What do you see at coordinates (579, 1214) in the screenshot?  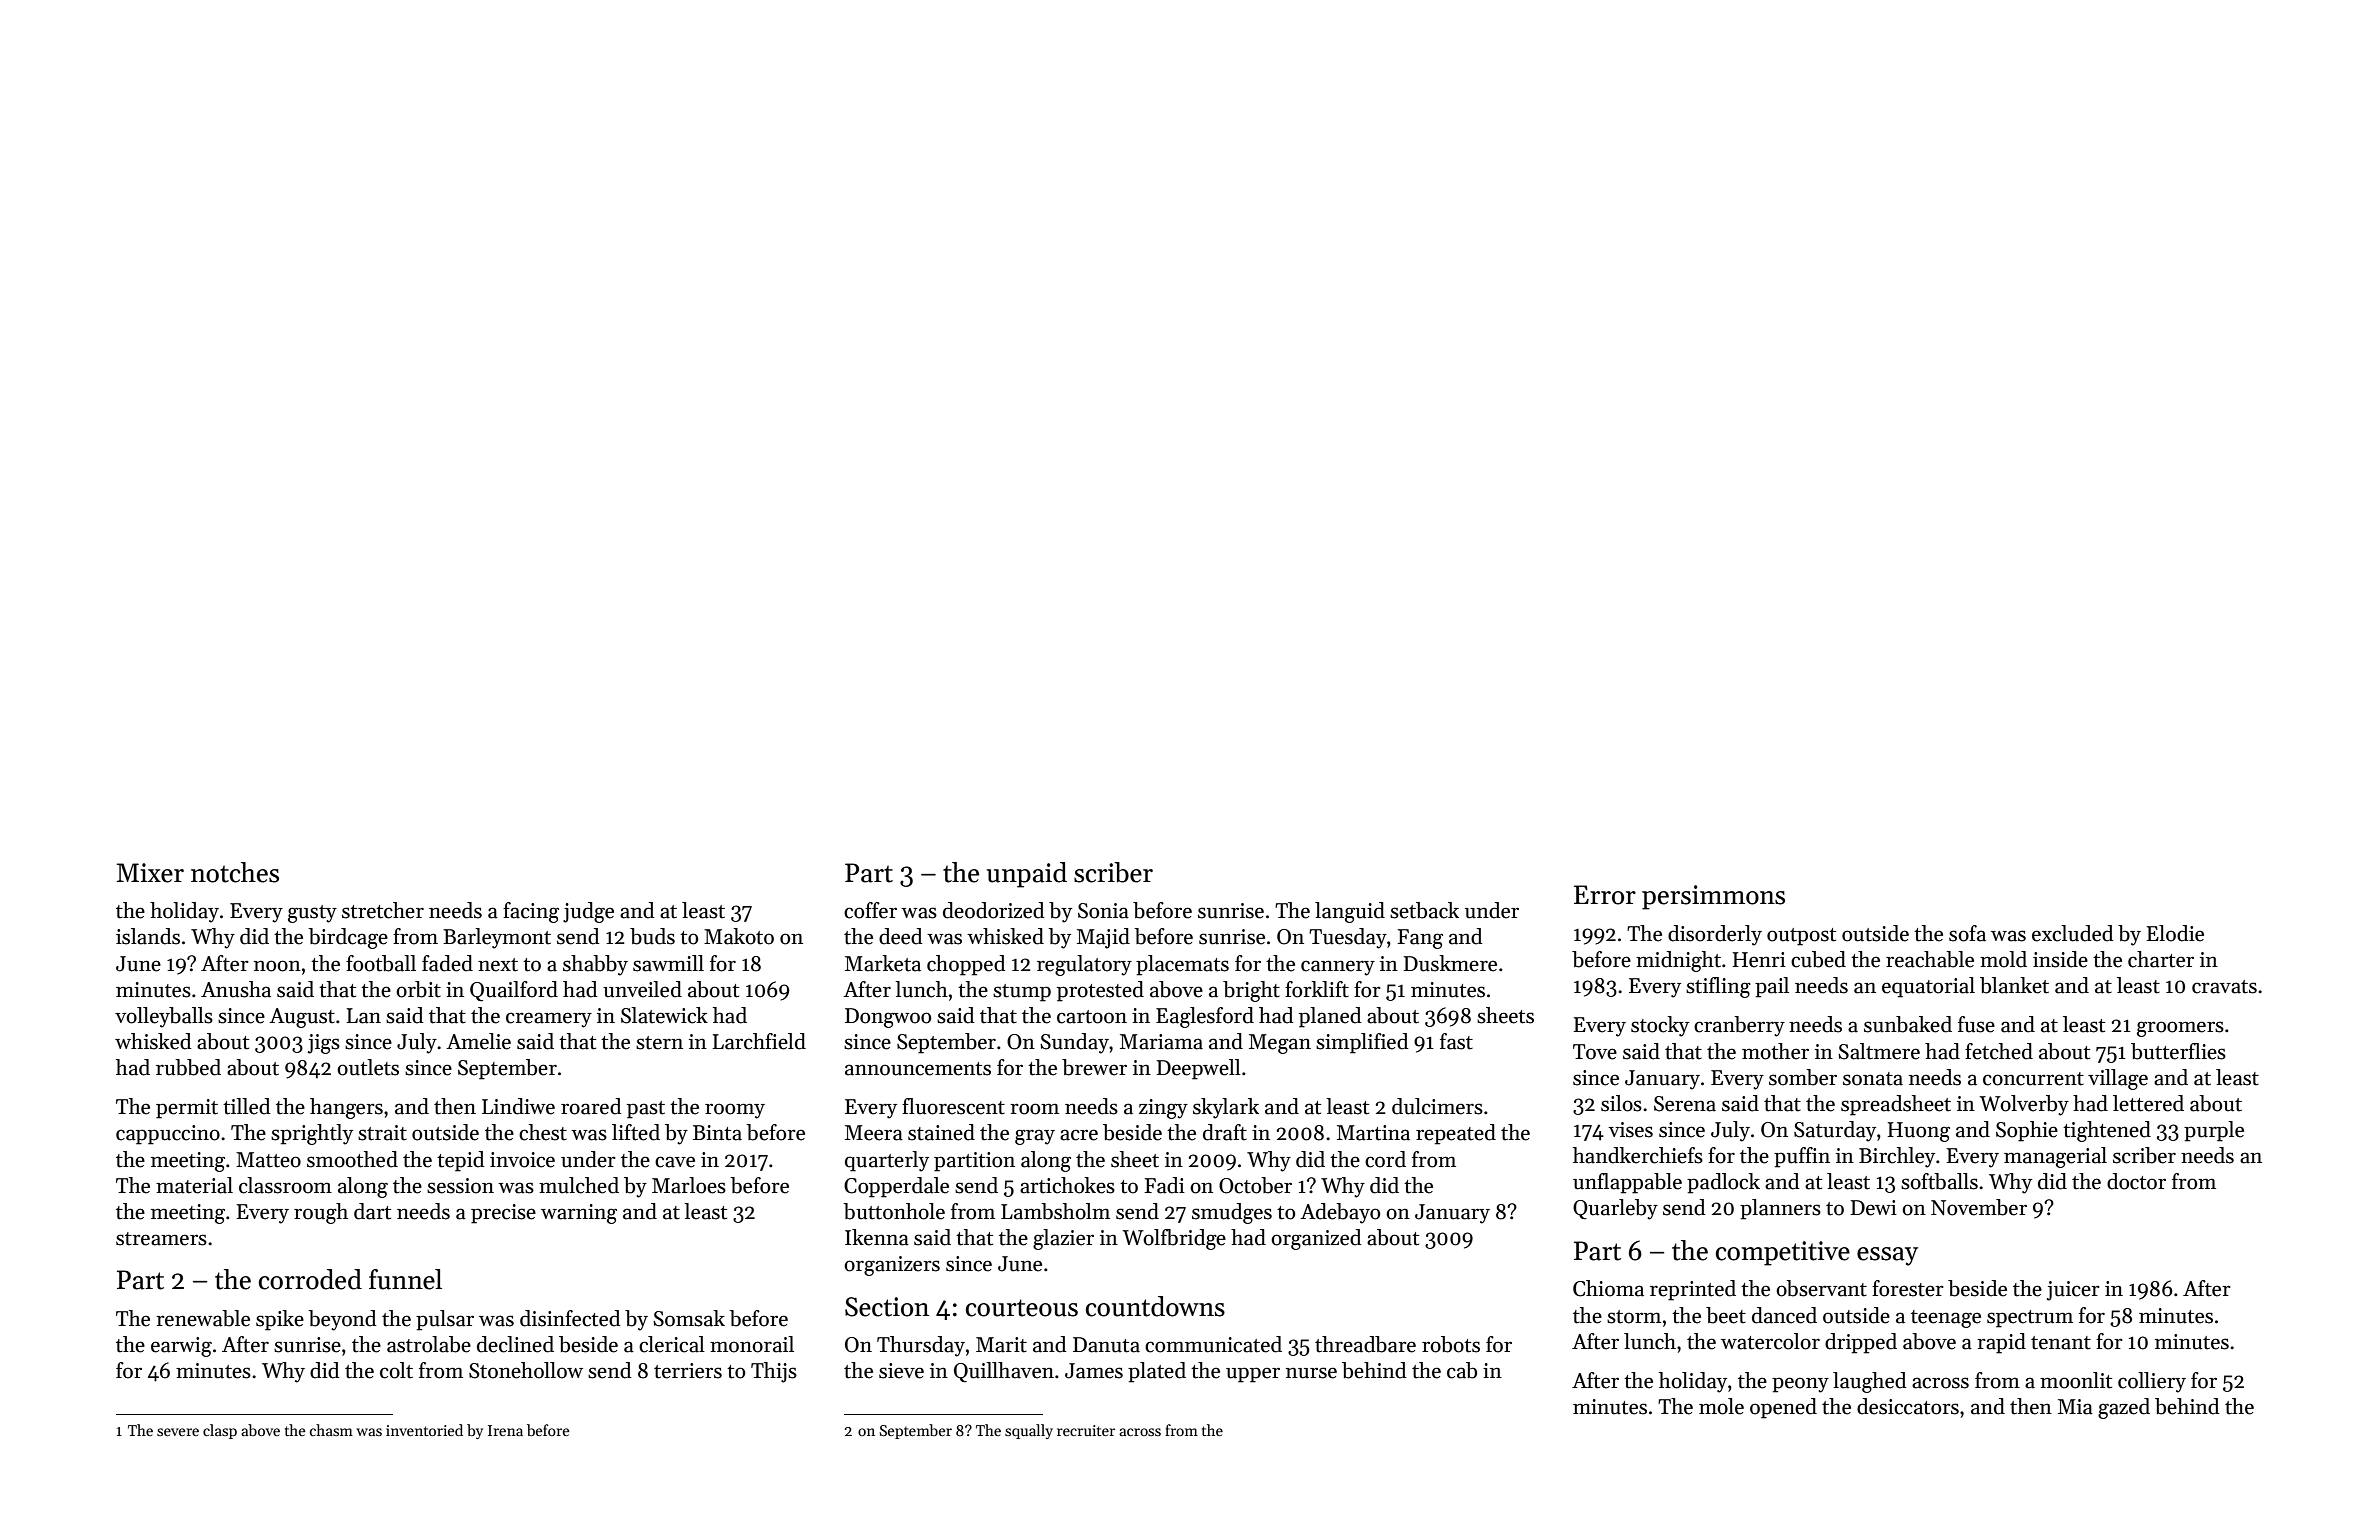 I see `warning` at bounding box center [579, 1214].
